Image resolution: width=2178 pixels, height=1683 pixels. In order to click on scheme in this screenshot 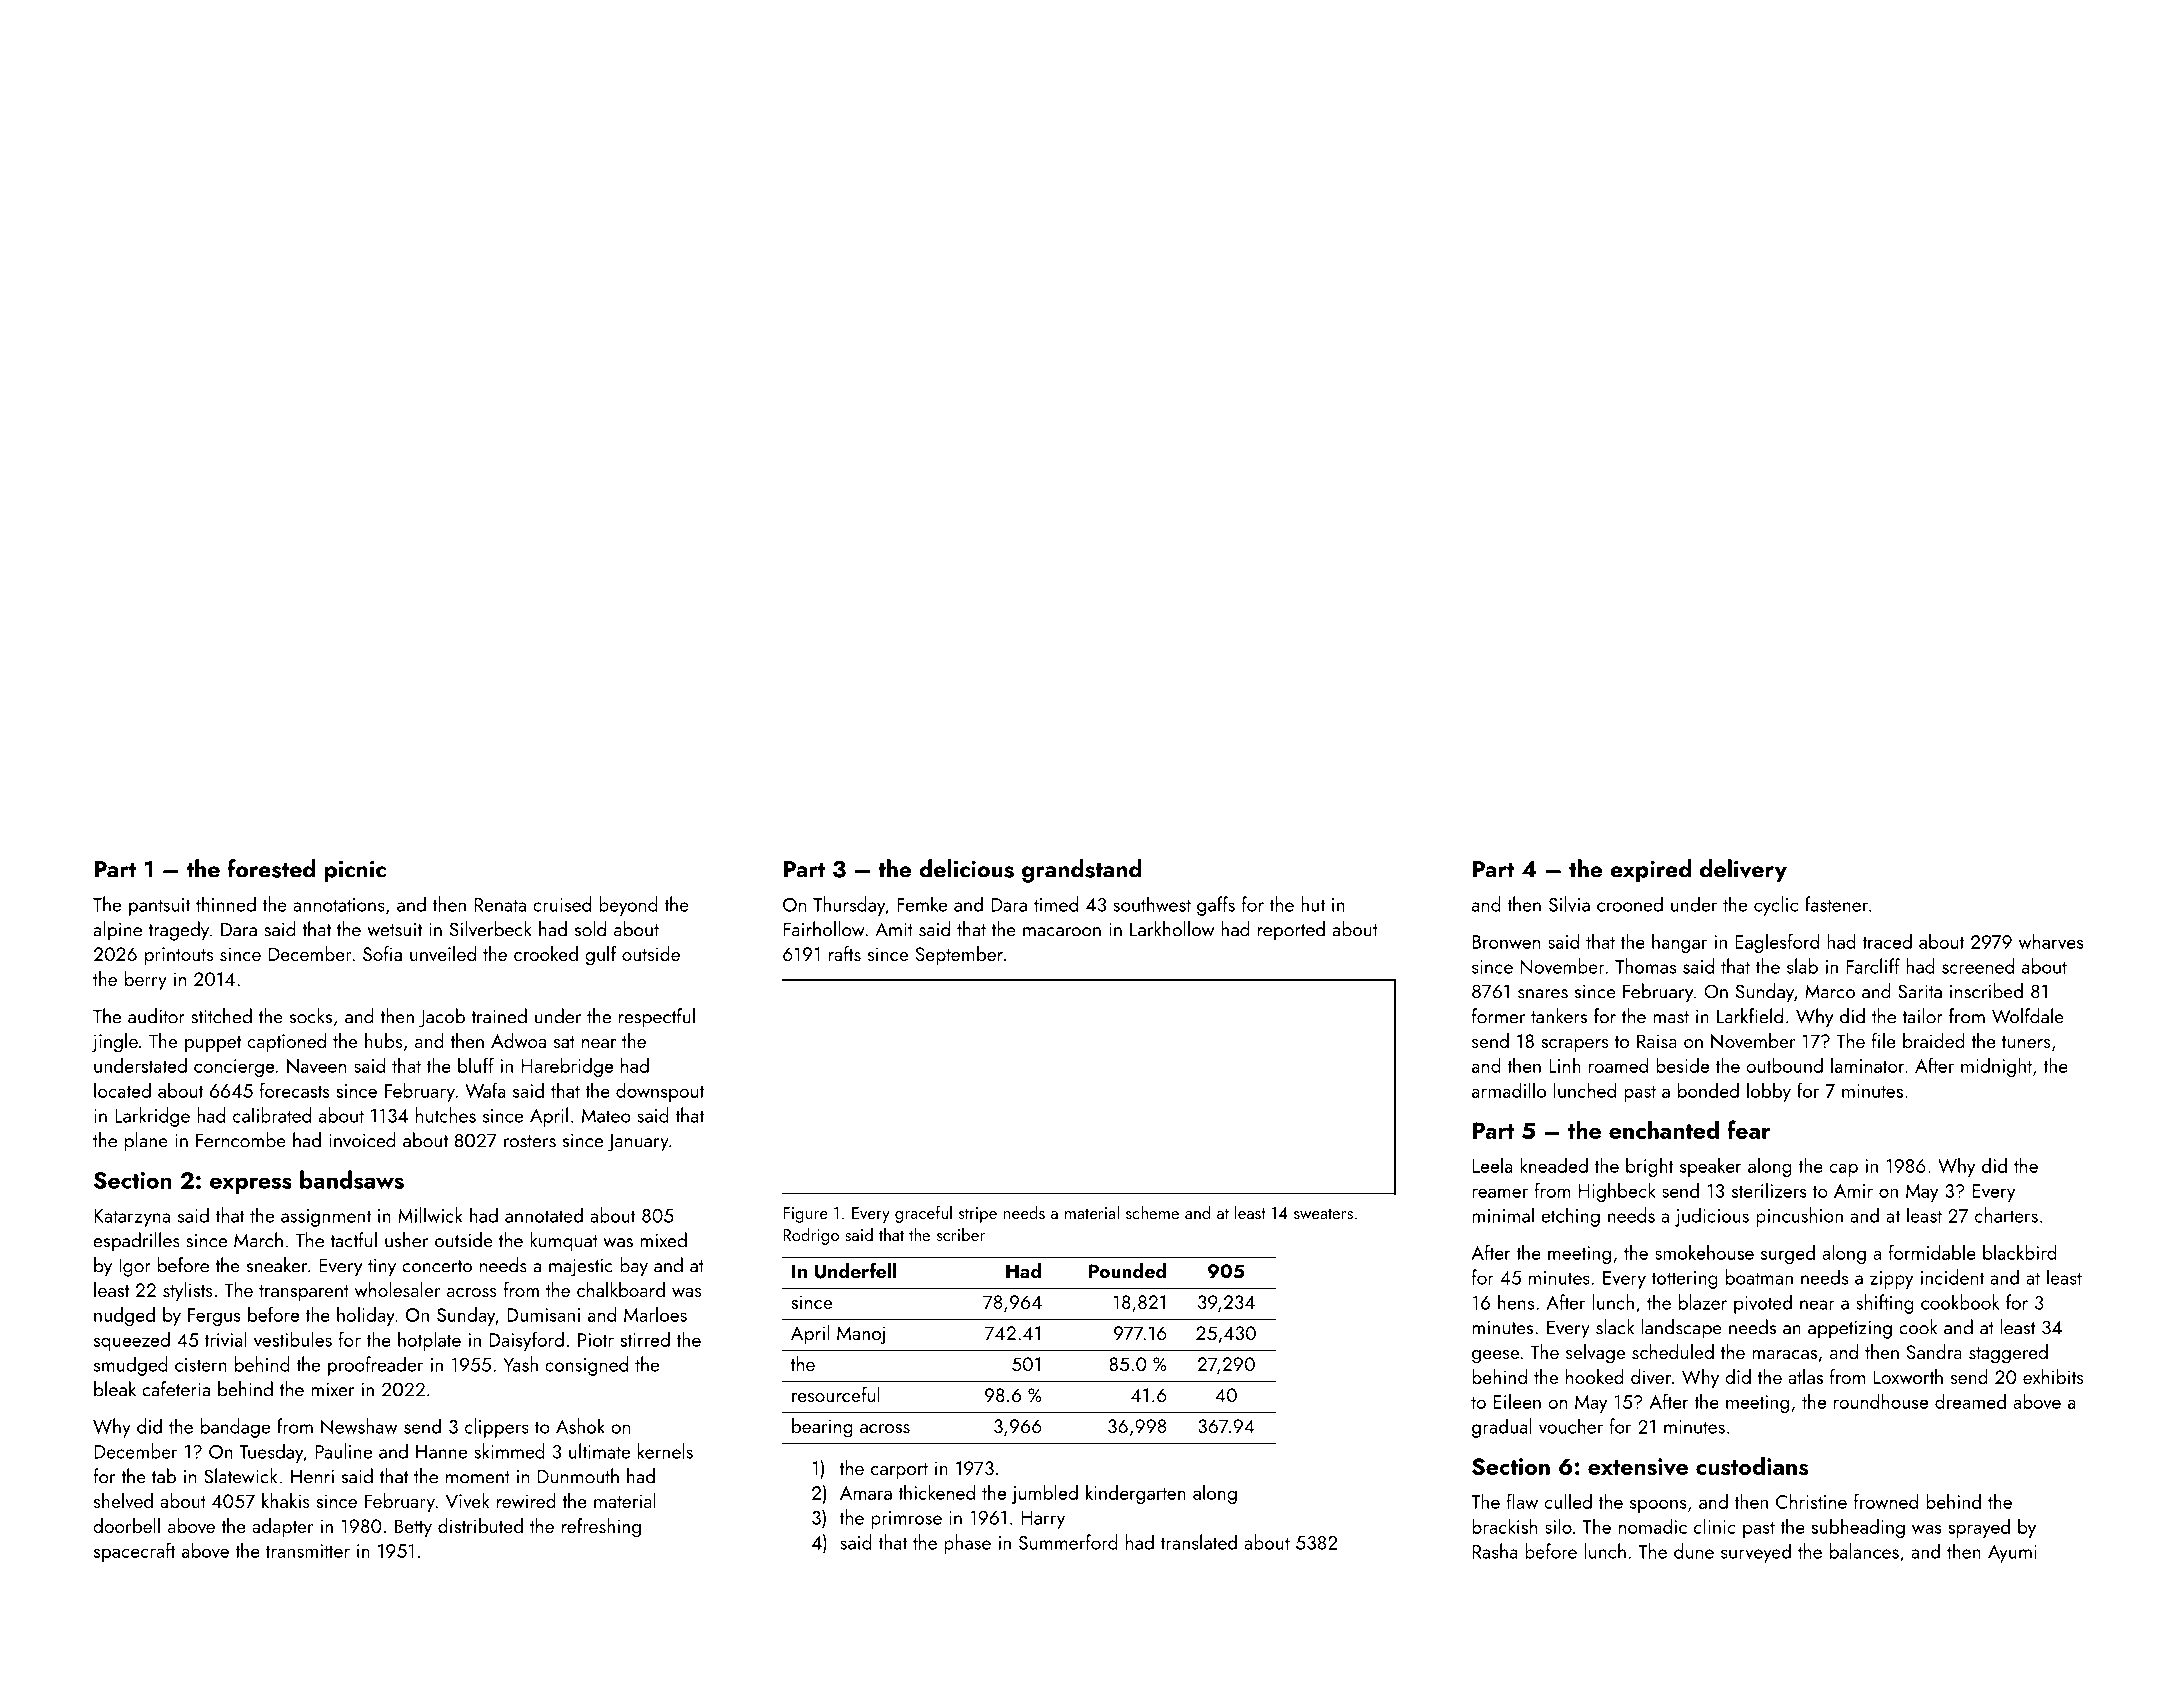, I will do `click(1152, 1212)`.
